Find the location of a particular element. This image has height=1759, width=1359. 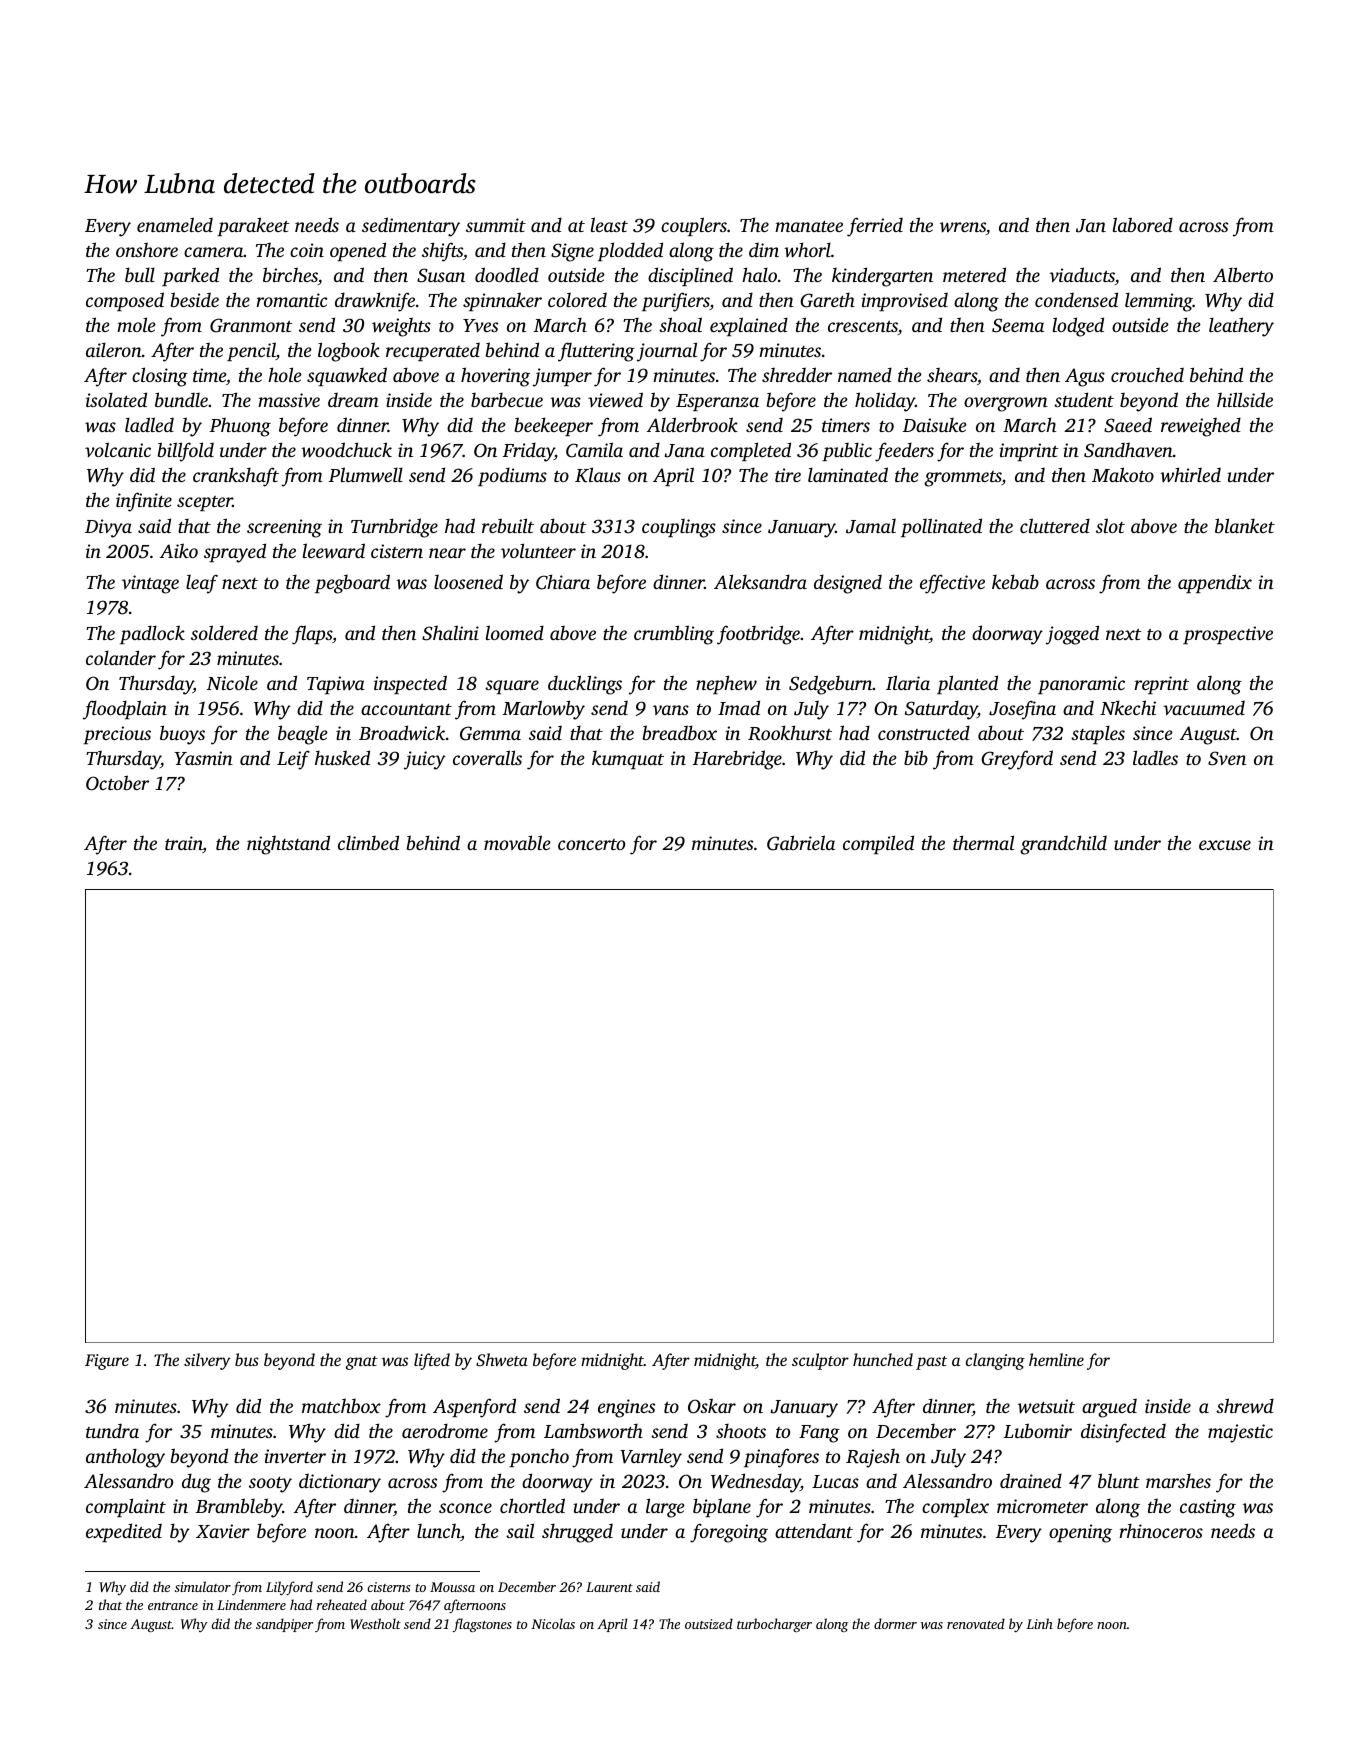

hemline is located at coordinates (1056, 1359).
